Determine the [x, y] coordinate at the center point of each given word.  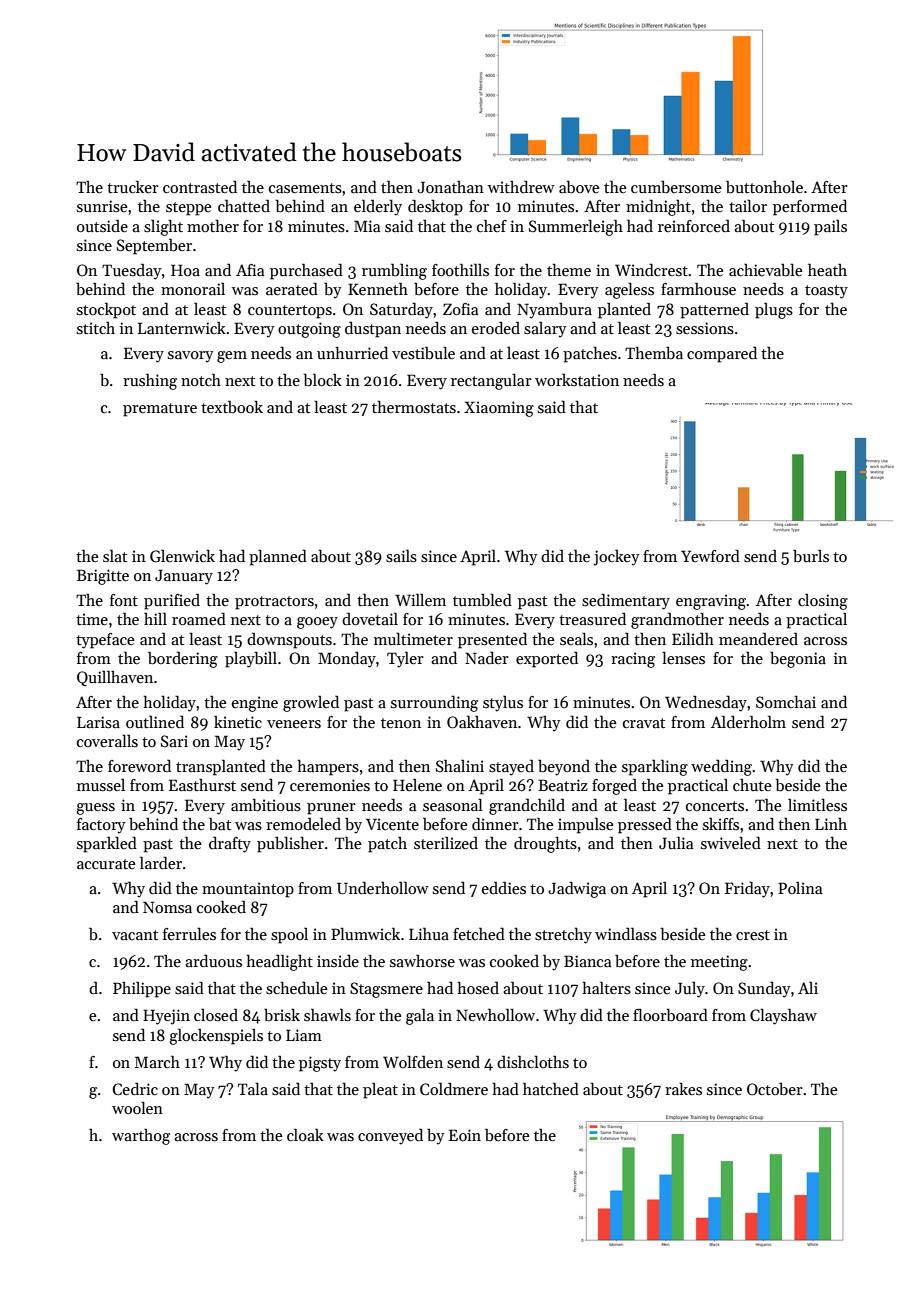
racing [633, 660]
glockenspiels [216, 1037]
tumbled [482, 599]
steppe [189, 209]
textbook [232, 407]
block [322, 380]
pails [830, 228]
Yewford [710, 556]
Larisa [98, 722]
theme [569, 270]
